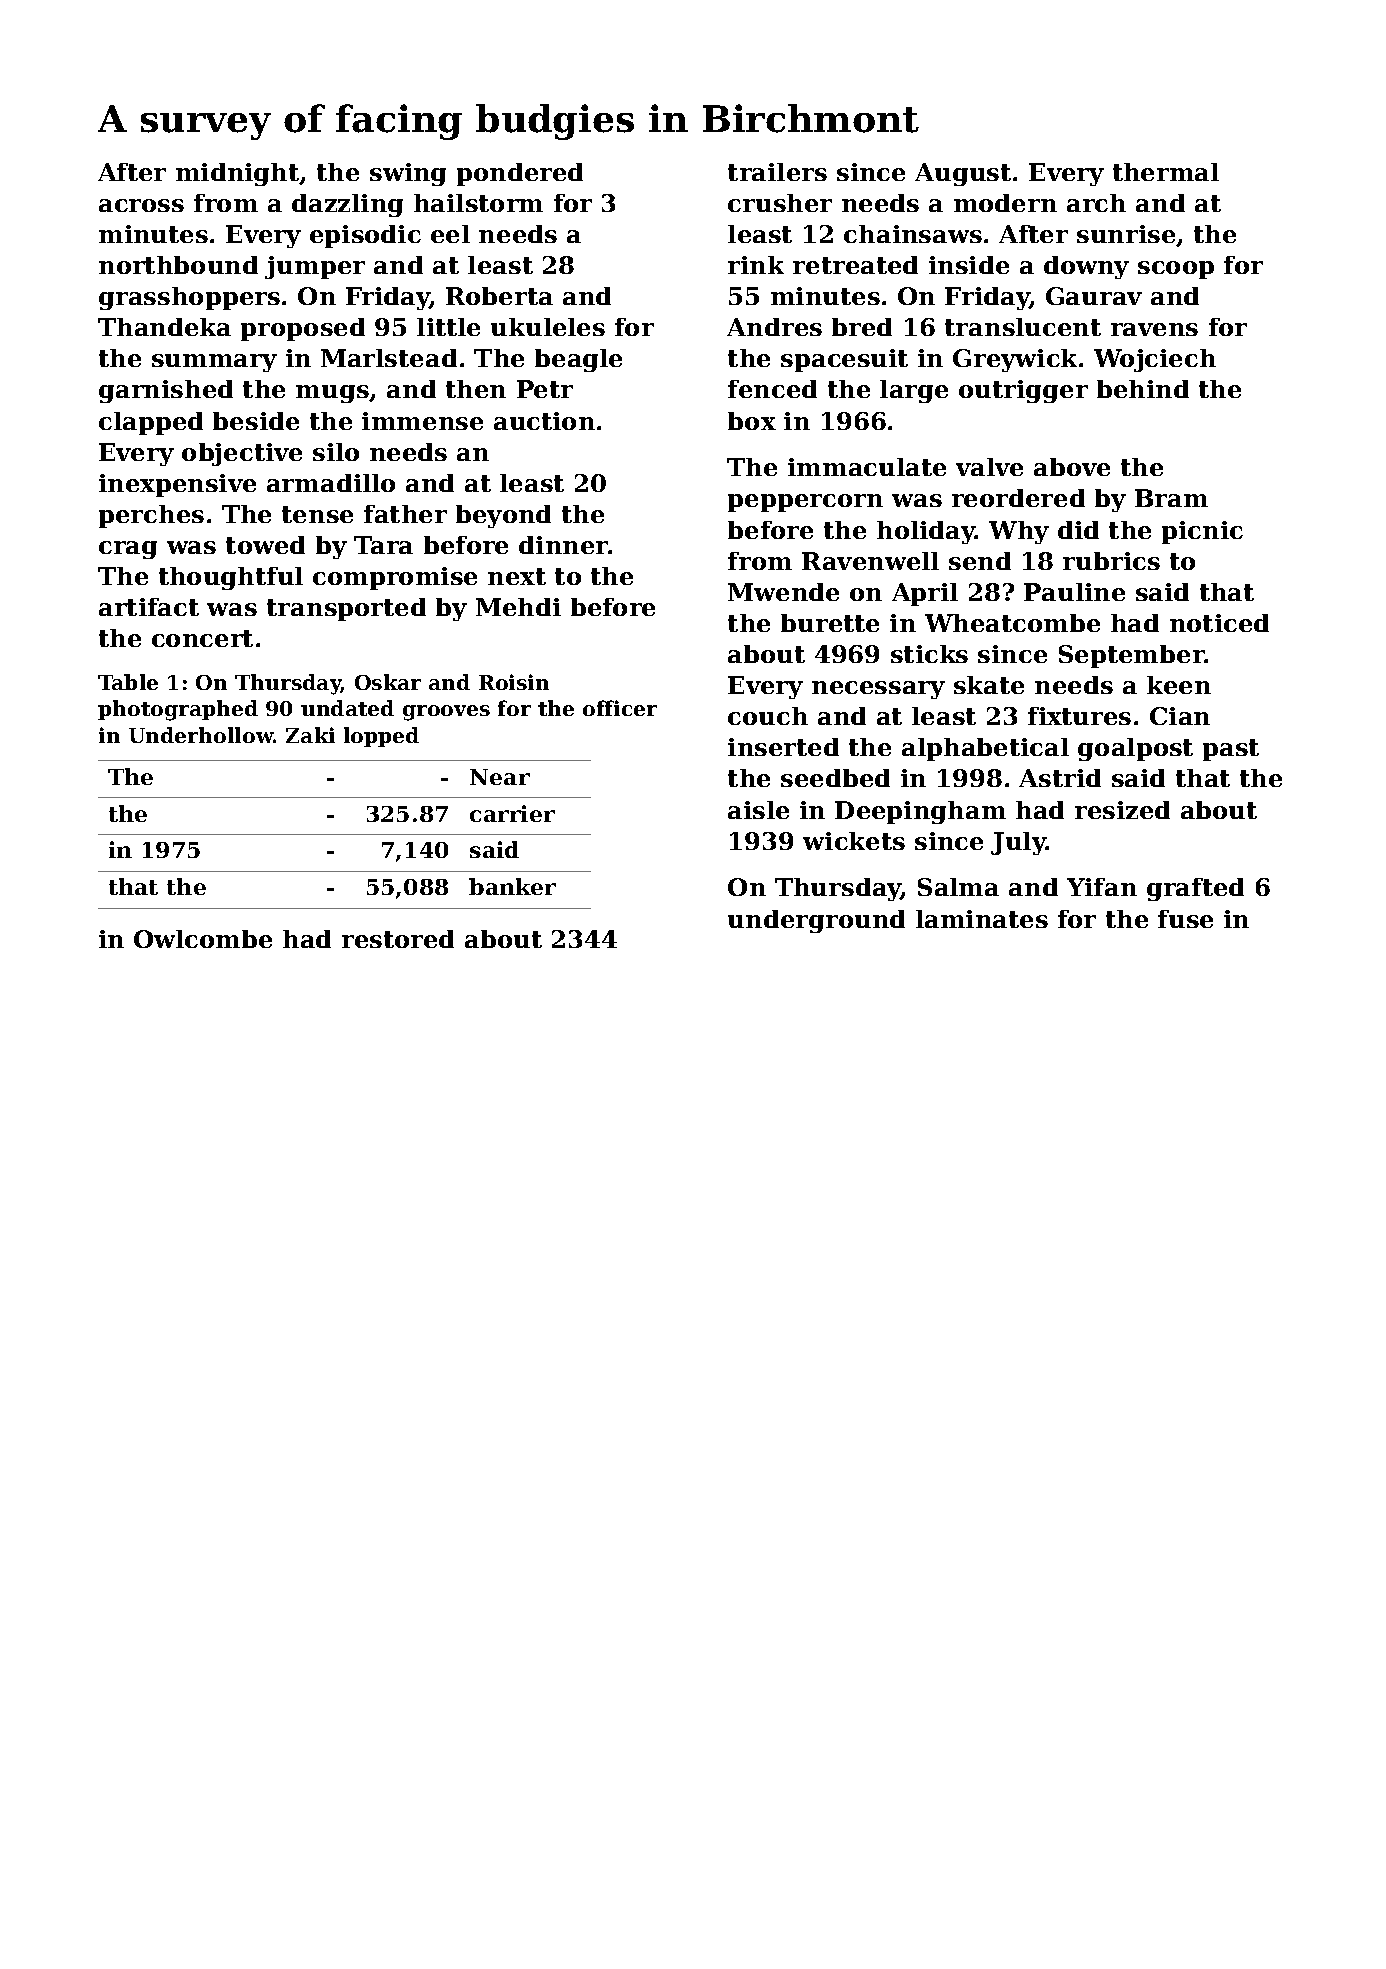 The height and width of the page is (1969, 1386). I want to click on dazzling, so click(347, 205).
